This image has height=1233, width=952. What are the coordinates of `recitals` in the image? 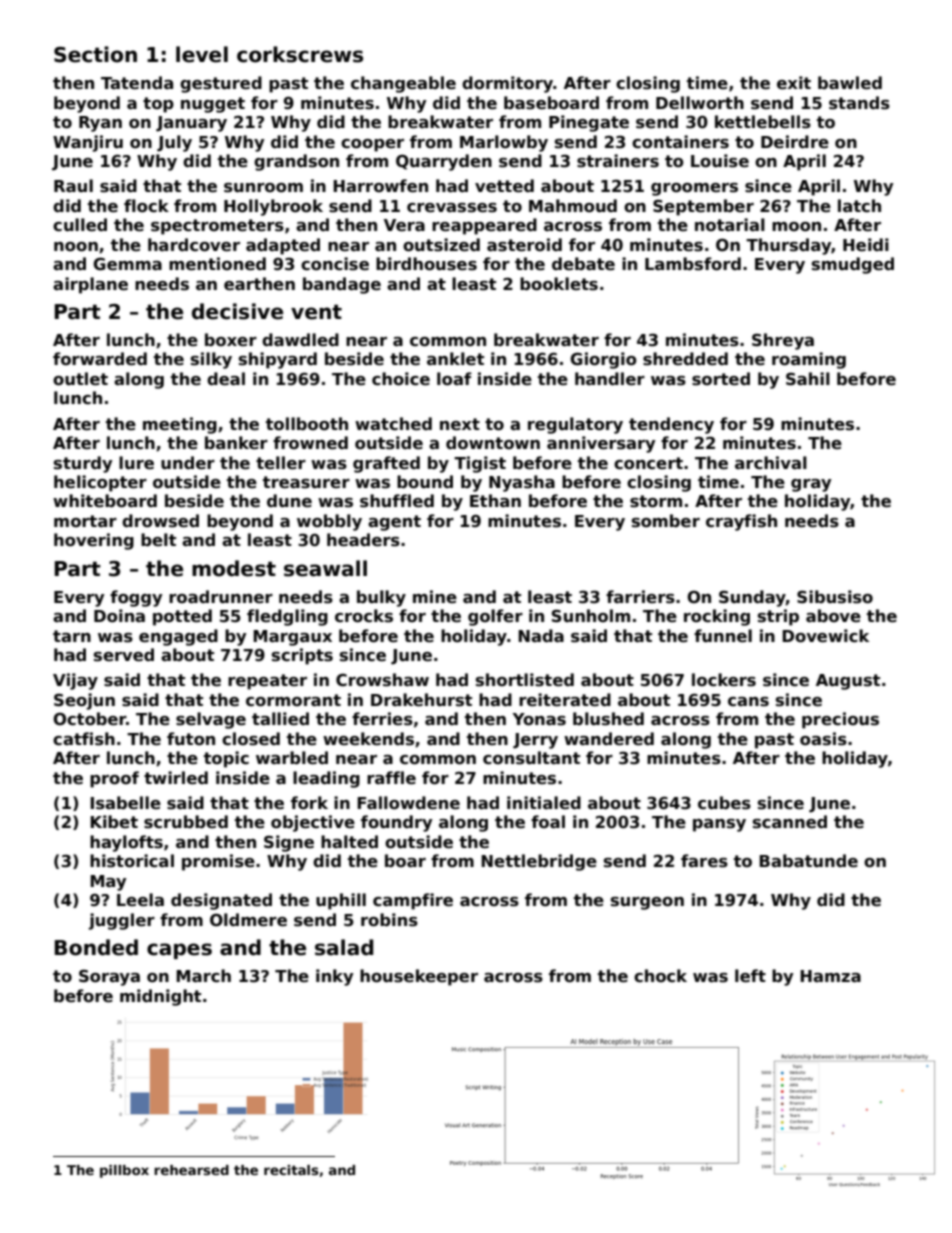 It's located at (291, 1170).
